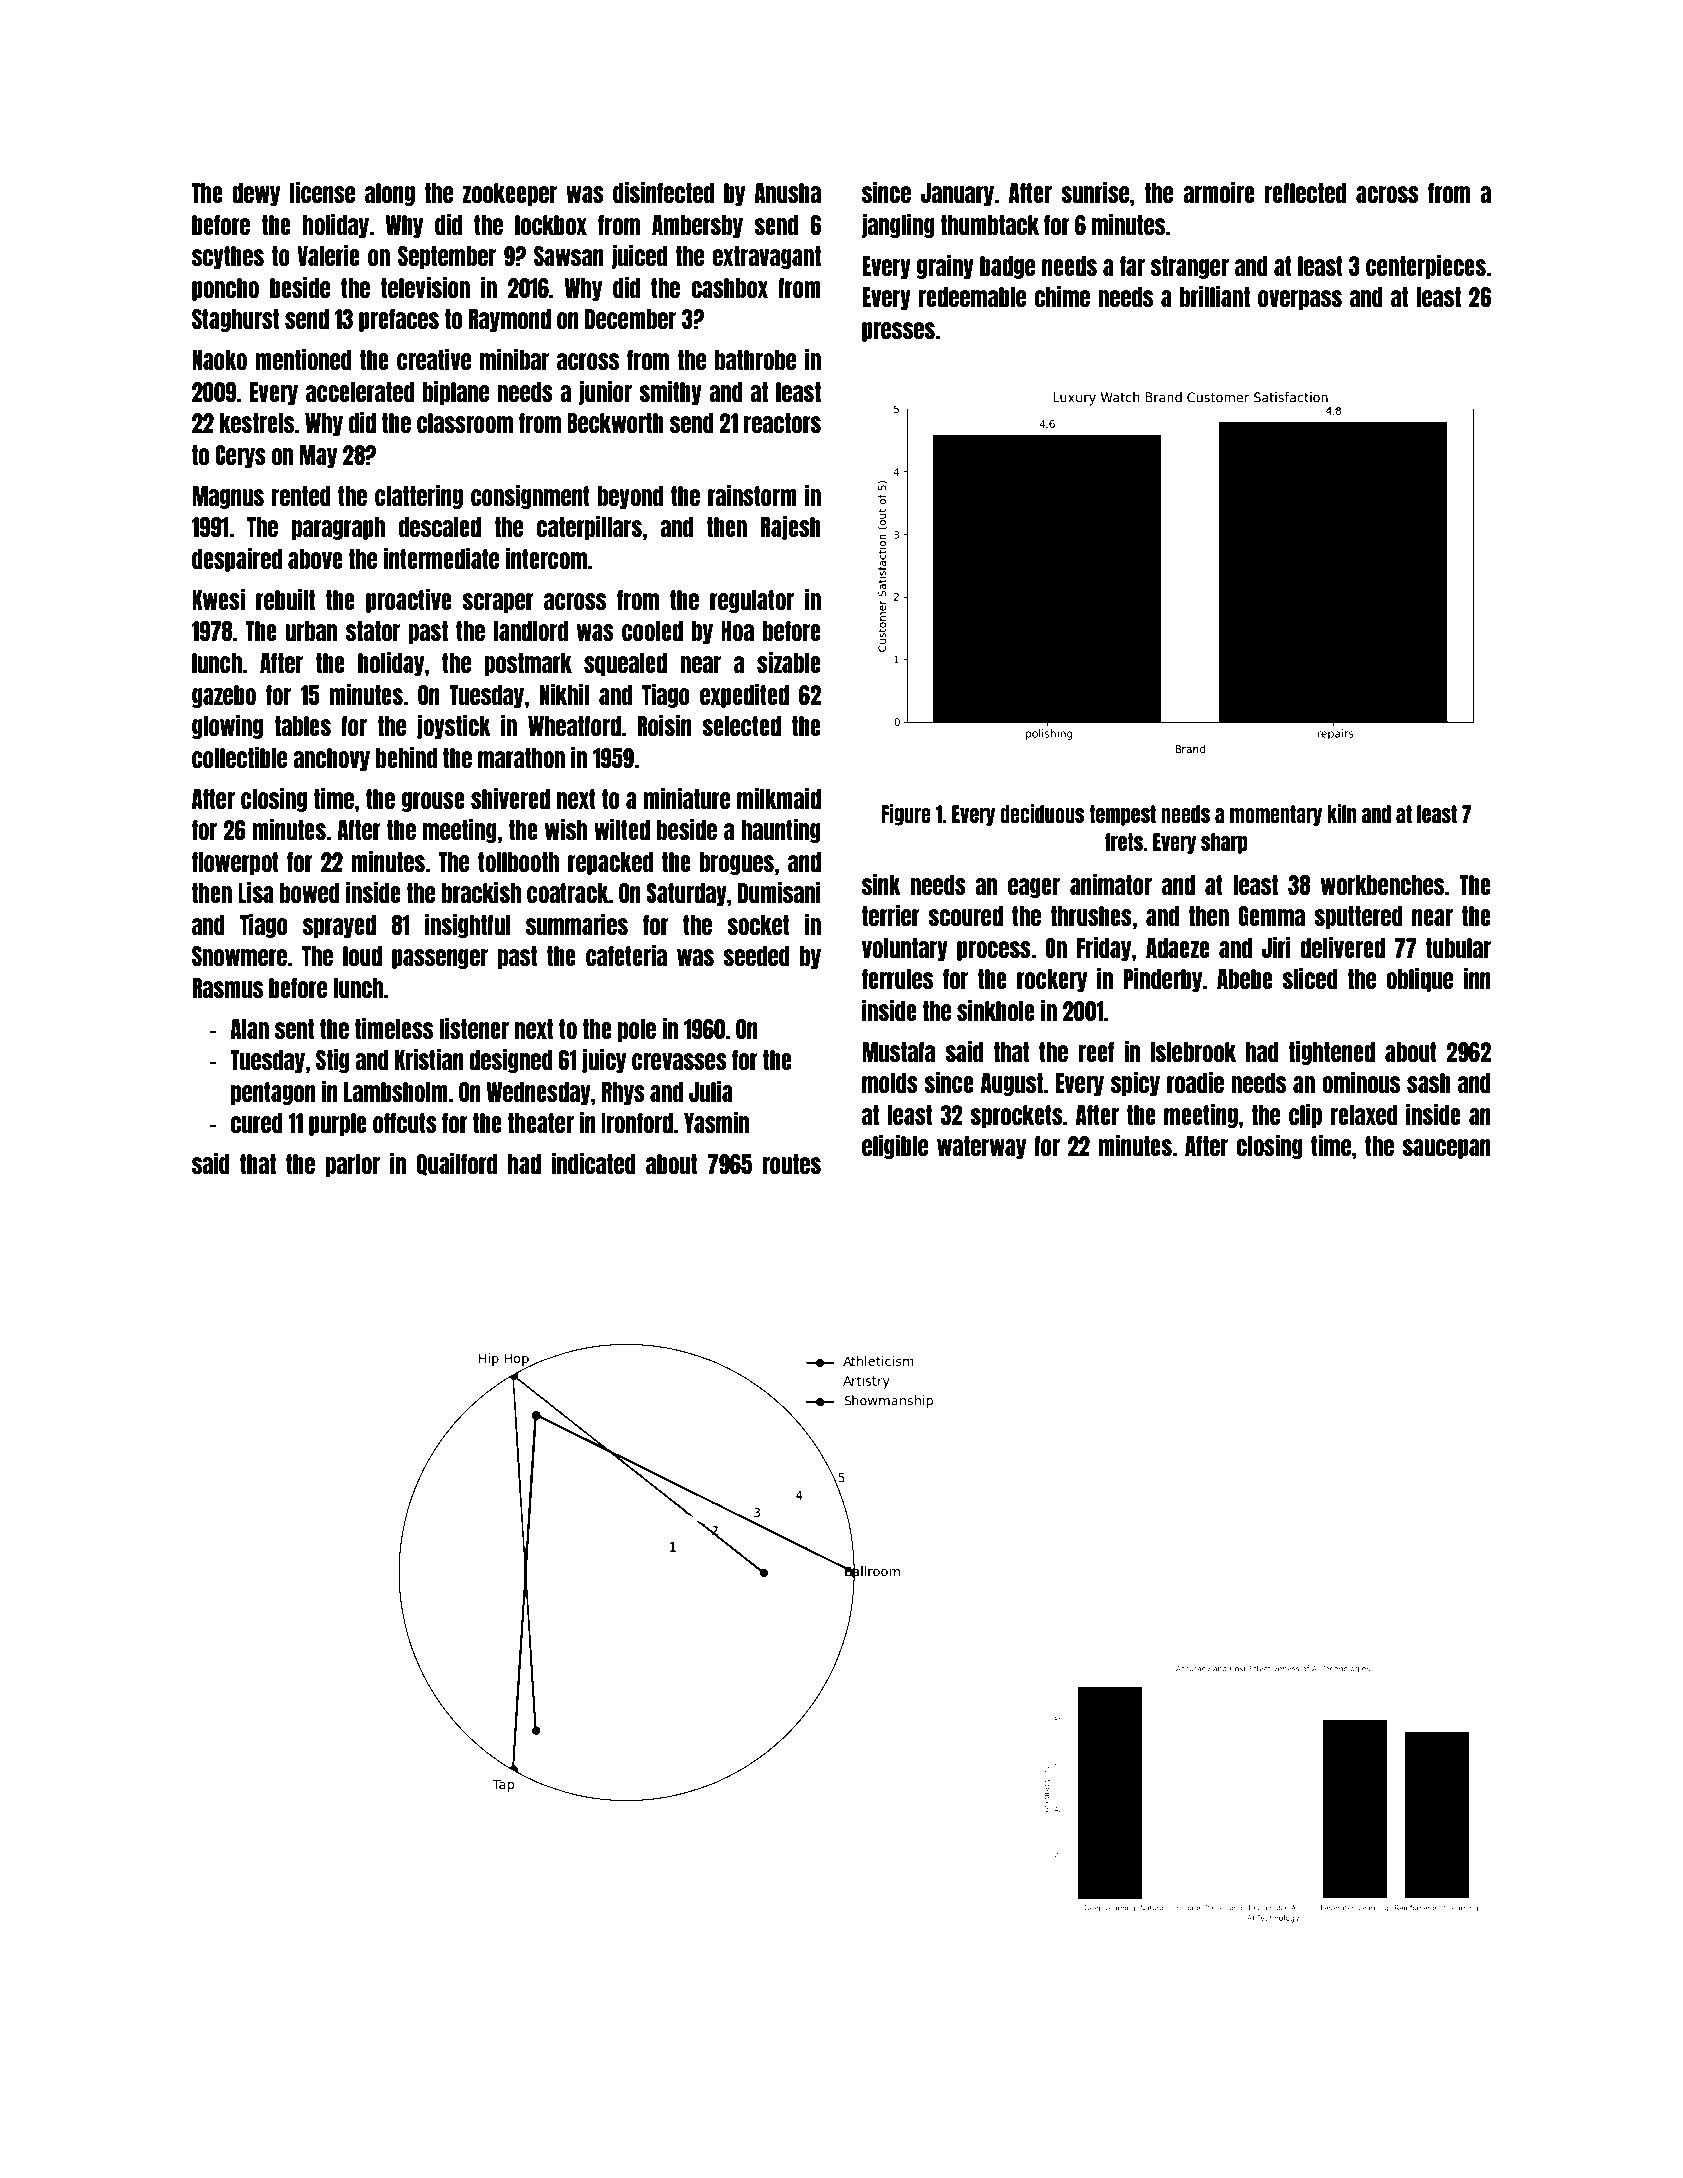 Image resolution: width=1683 pixels, height=2178 pixels. What do you see at coordinates (1305, 193) in the page?
I see `reflected` at bounding box center [1305, 193].
